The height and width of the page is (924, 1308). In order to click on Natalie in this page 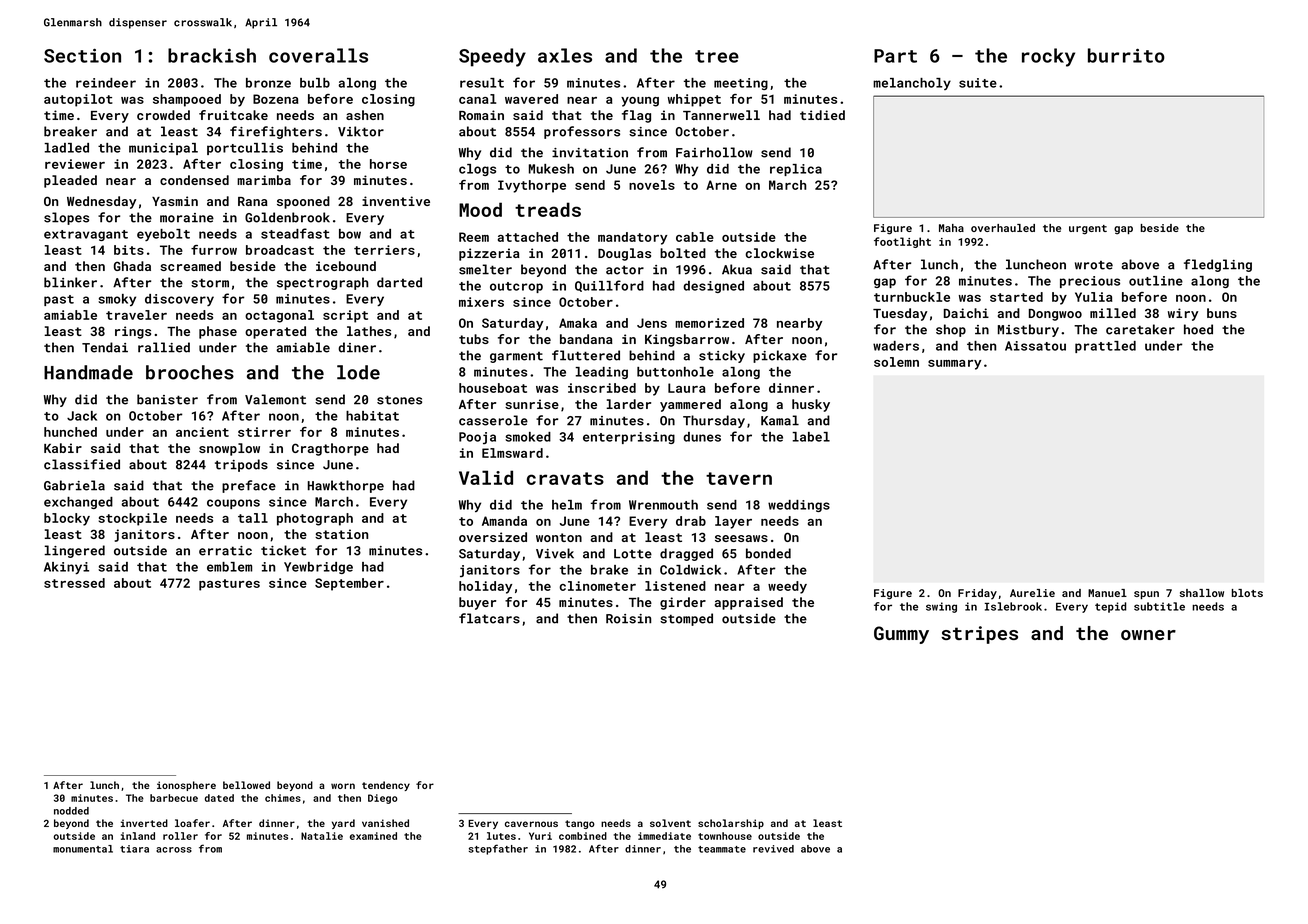, I will do `click(322, 836)`.
